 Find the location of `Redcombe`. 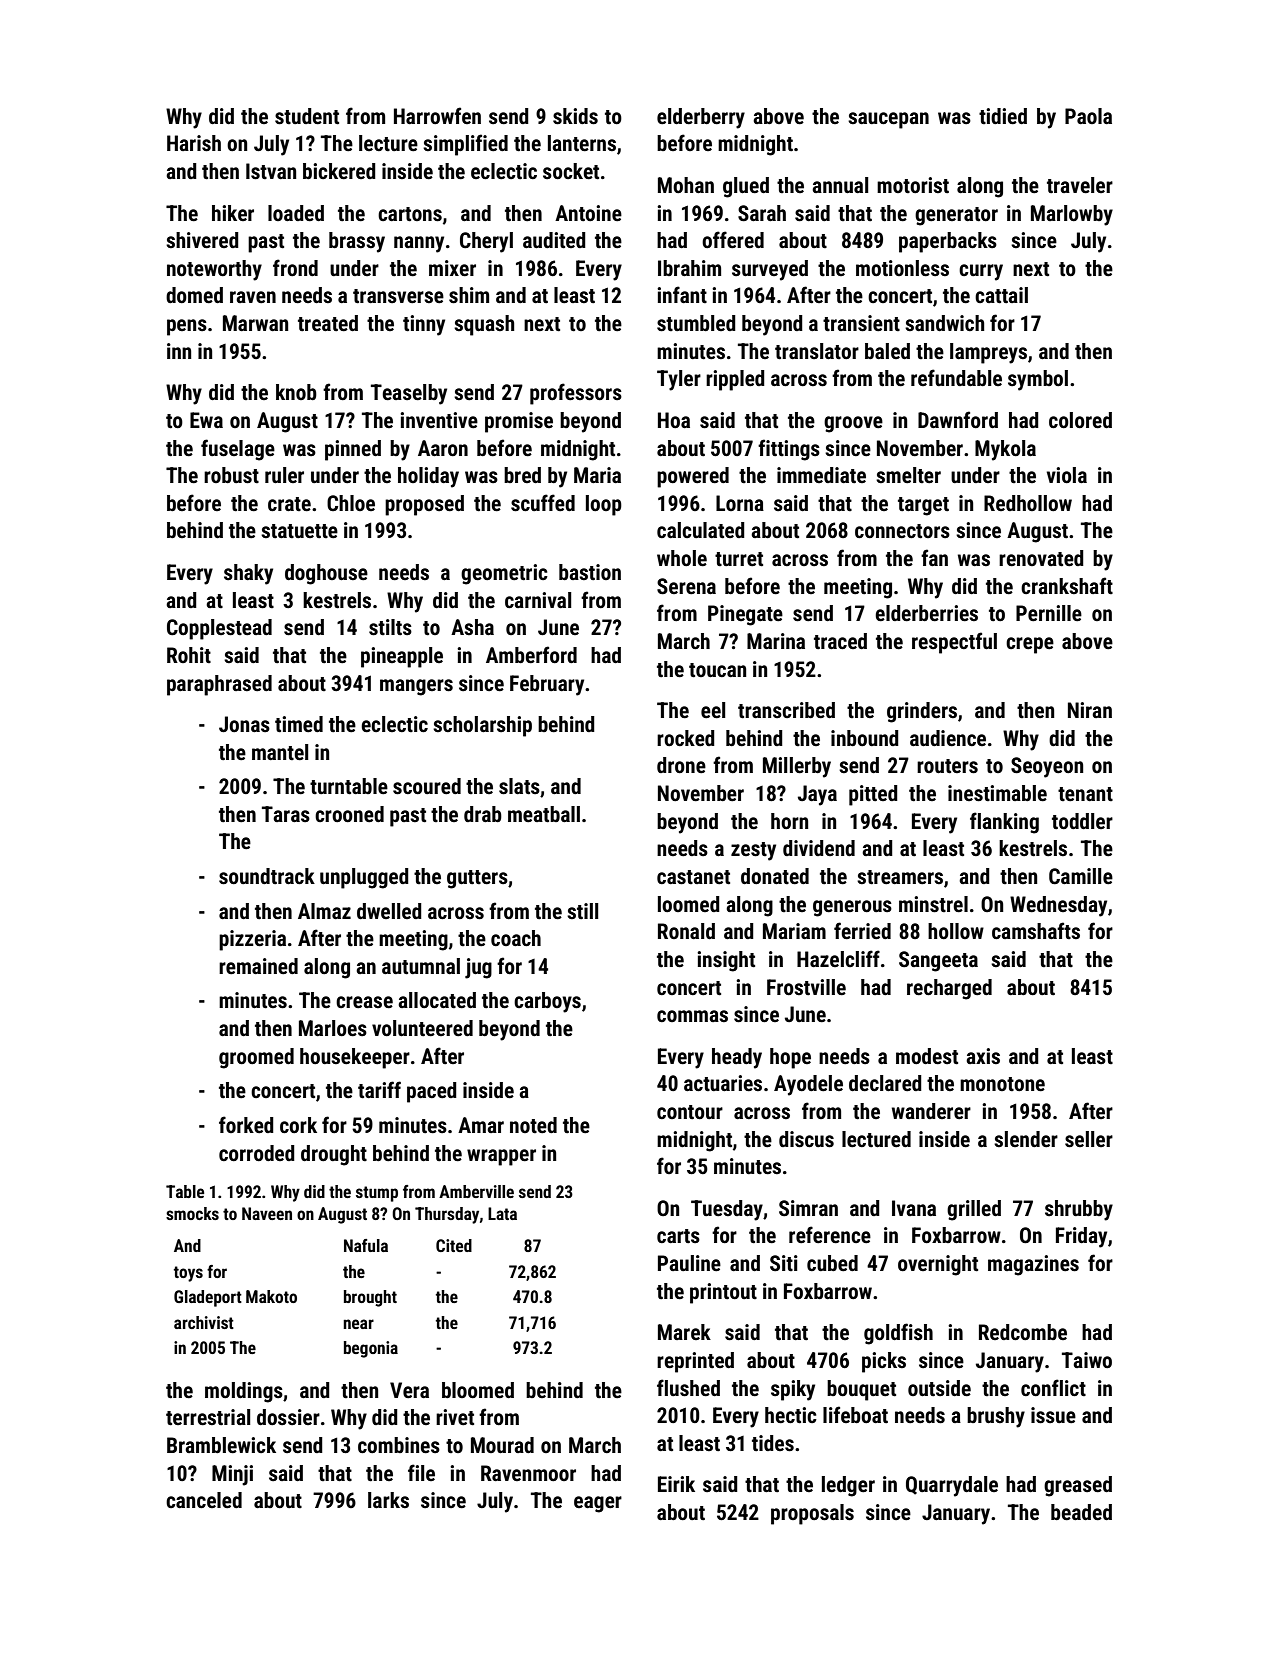

Redcombe is located at coordinates (1023, 1332).
